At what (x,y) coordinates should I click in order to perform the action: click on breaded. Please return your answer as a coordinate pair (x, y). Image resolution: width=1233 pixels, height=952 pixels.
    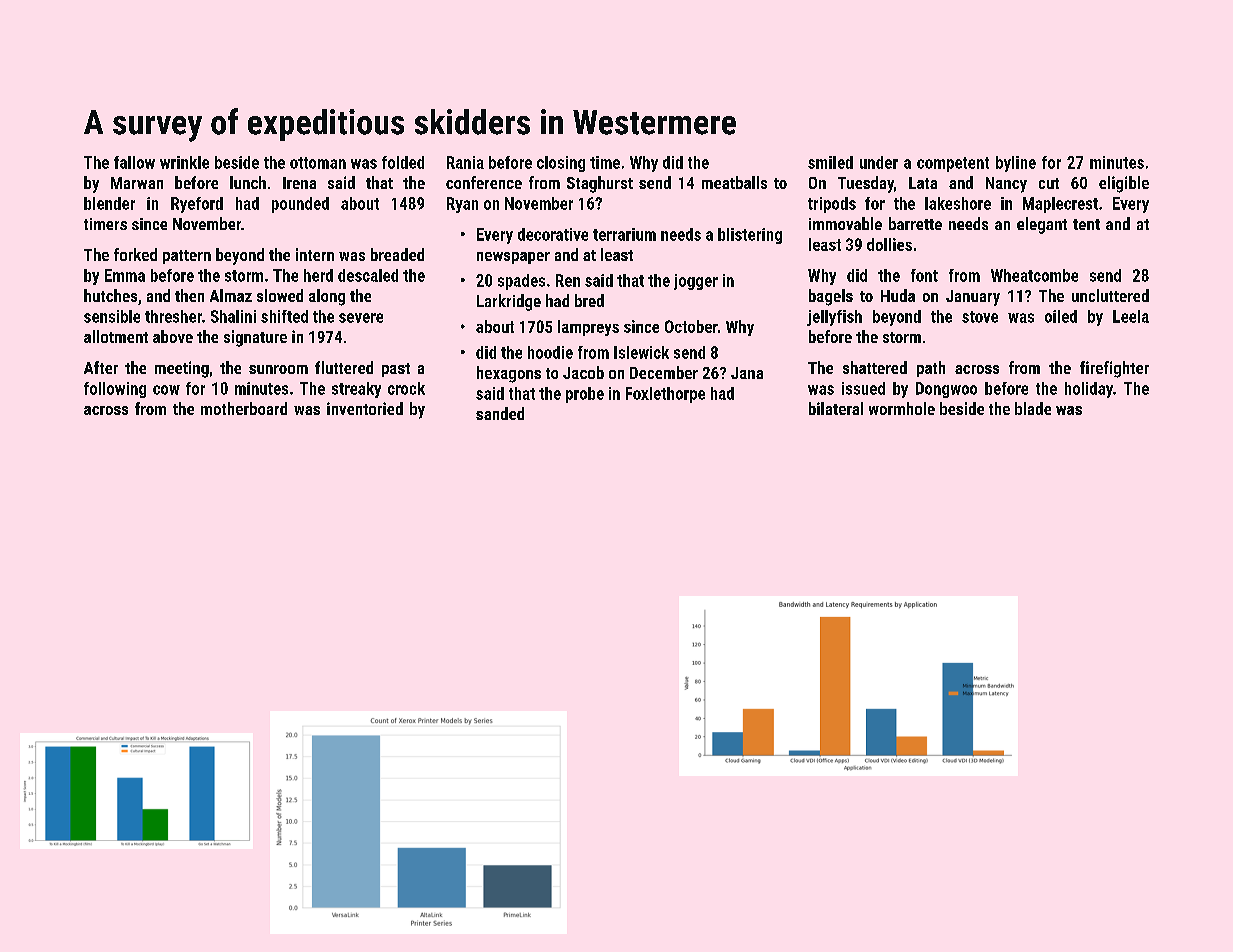
    Looking at the image, I should click on (397, 254).
